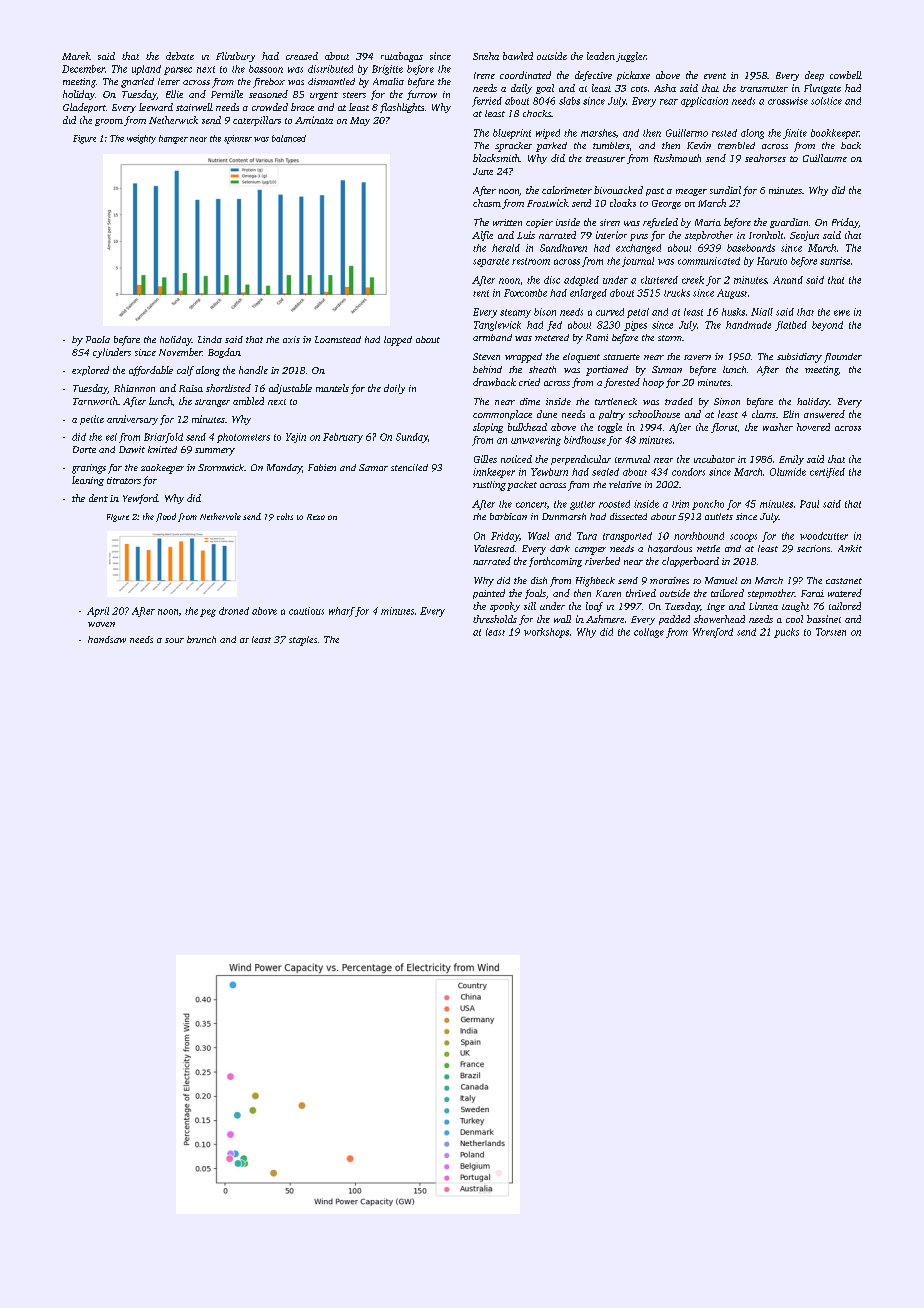  Describe the element at coordinates (482, 236) in the document. I see `Alfie` at that location.
